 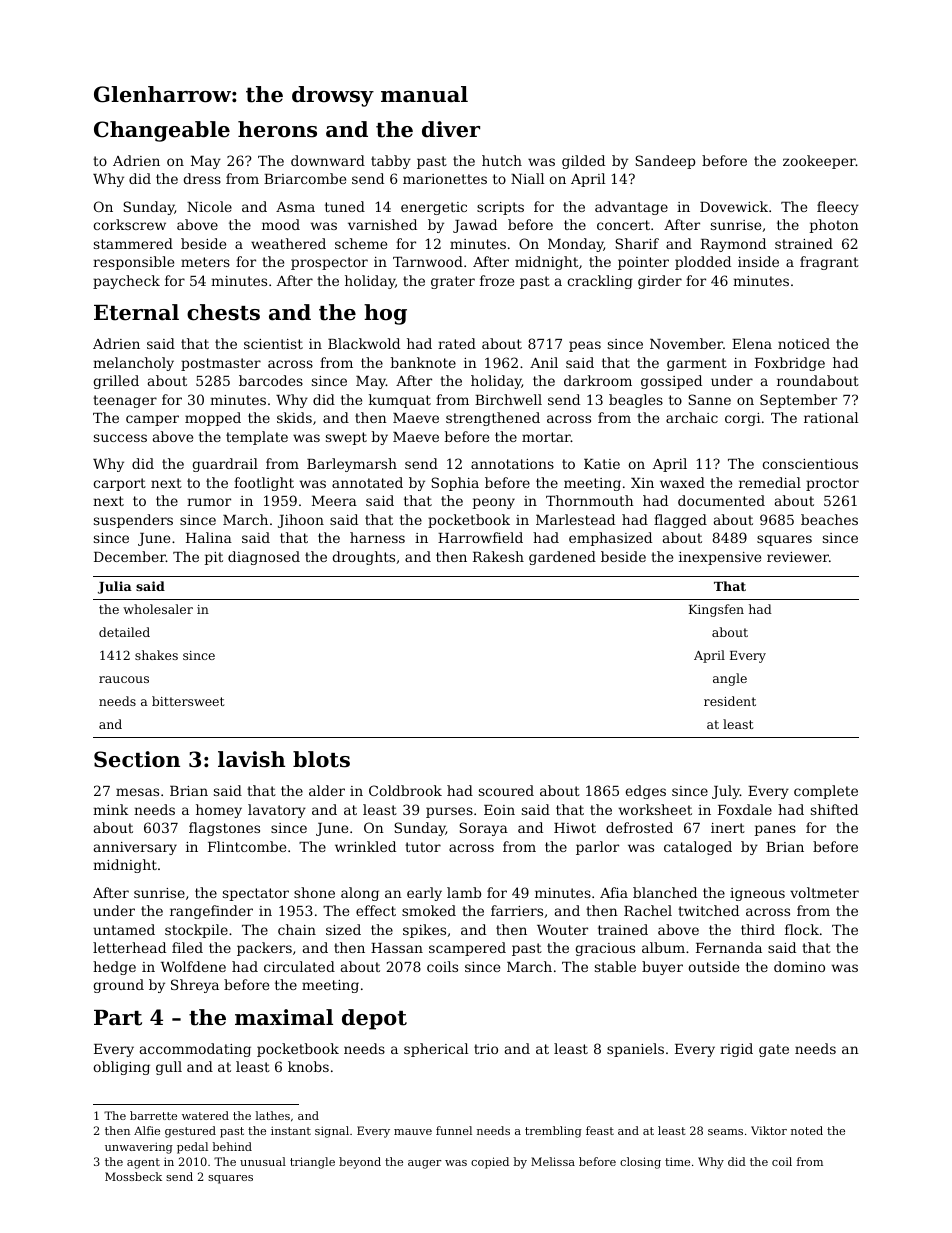 I want to click on Changeable, so click(x=162, y=131).
